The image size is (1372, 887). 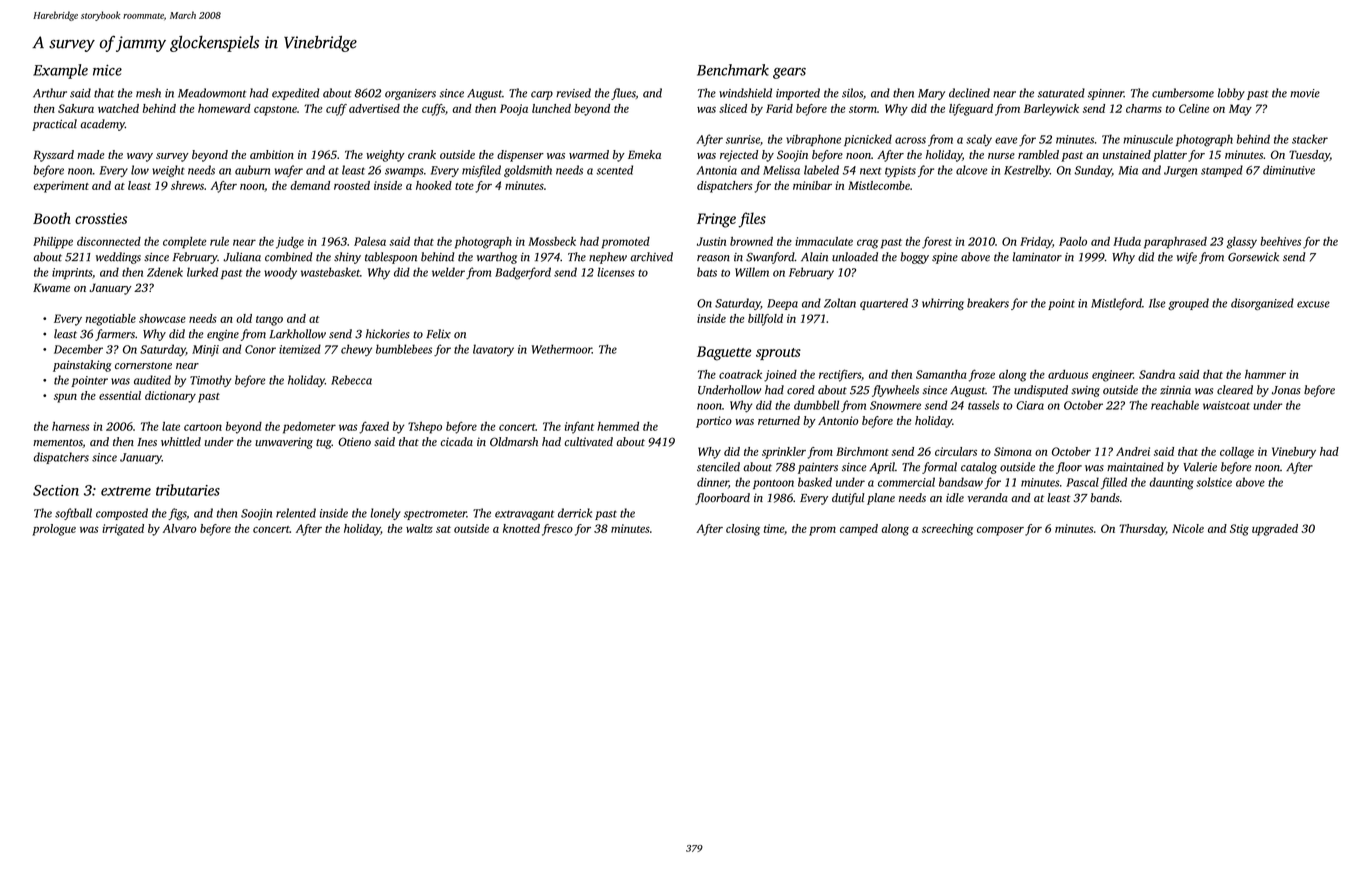 I want to click on Rebecca, so click(x=351, y=380).
